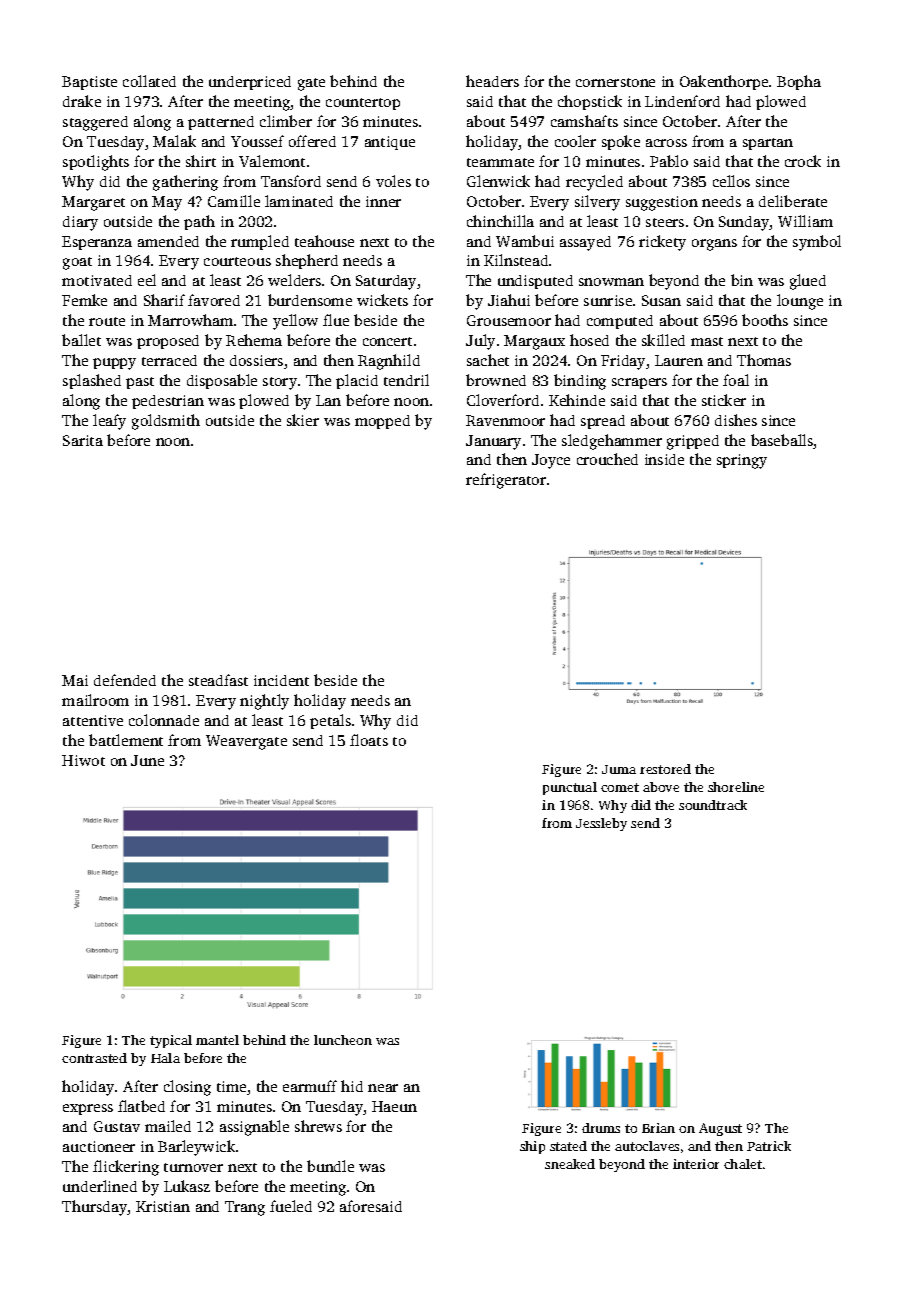  What do you see at coordinates (163, 1206) in the screenshot?
I see `Kristian` at bounding box center [163, 1206].
